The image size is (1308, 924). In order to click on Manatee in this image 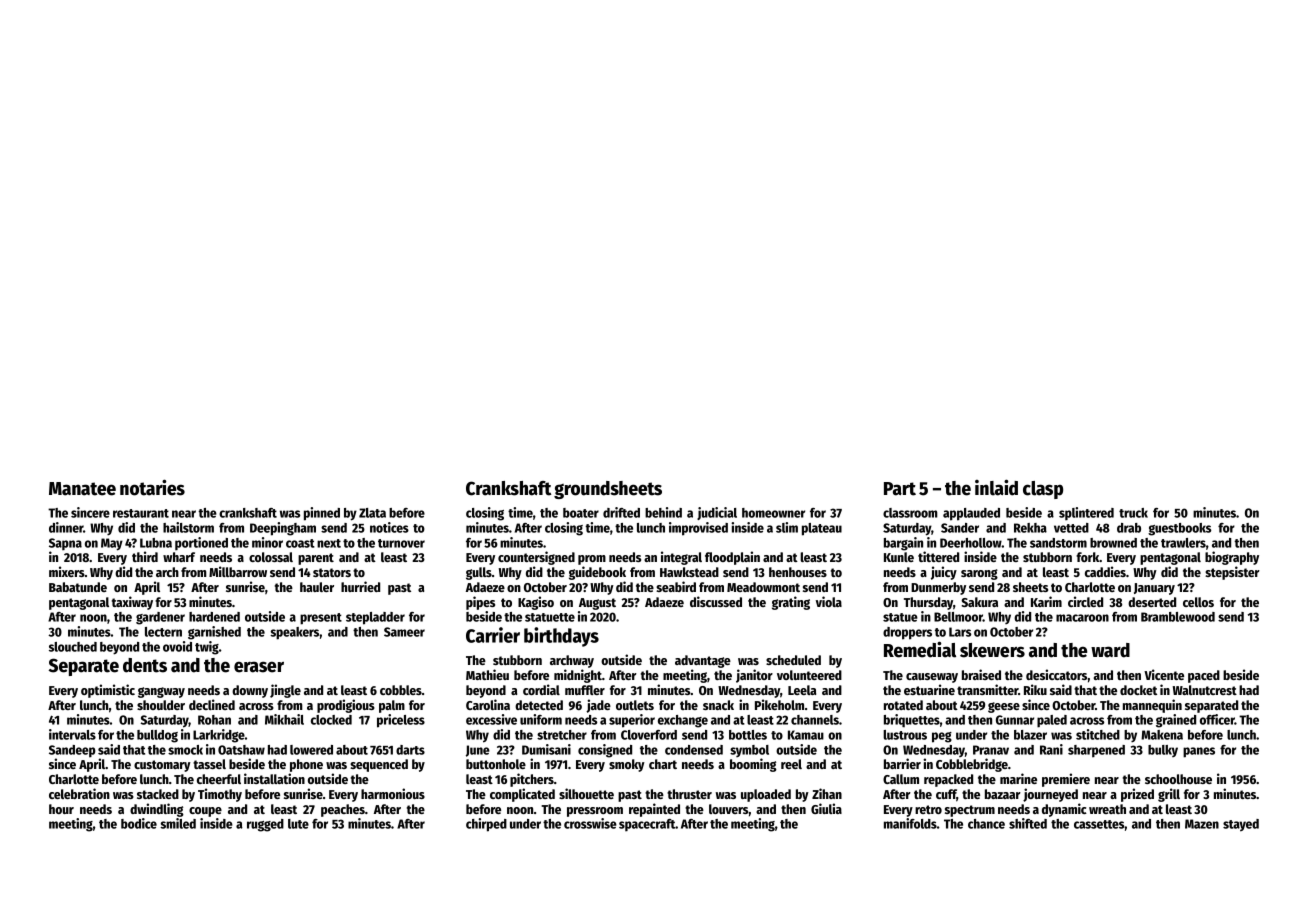, I will do `click(82, 489)`.
